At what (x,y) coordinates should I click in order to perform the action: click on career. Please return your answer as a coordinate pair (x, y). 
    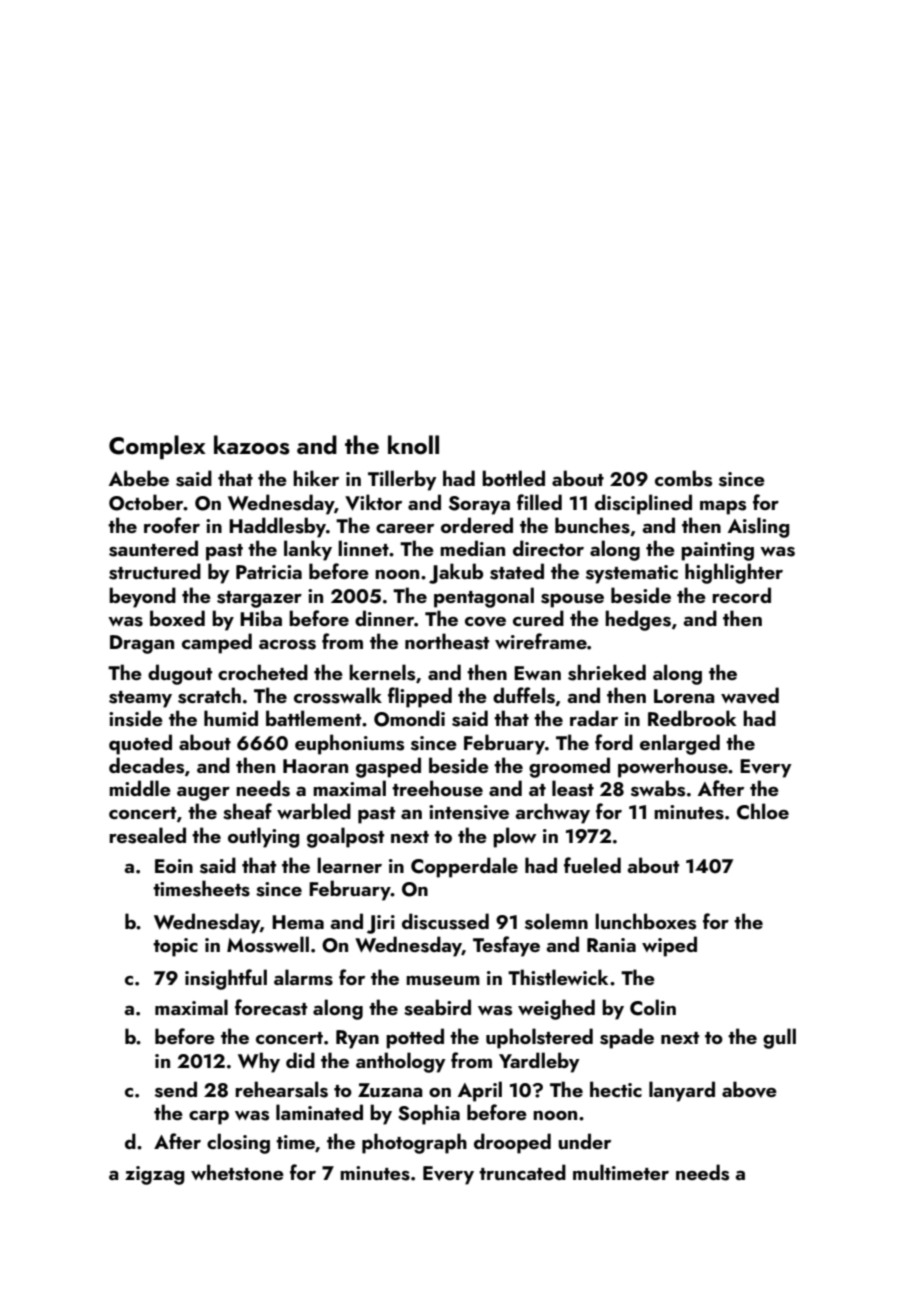
    Looking at the image, I should click on (405, 528).
